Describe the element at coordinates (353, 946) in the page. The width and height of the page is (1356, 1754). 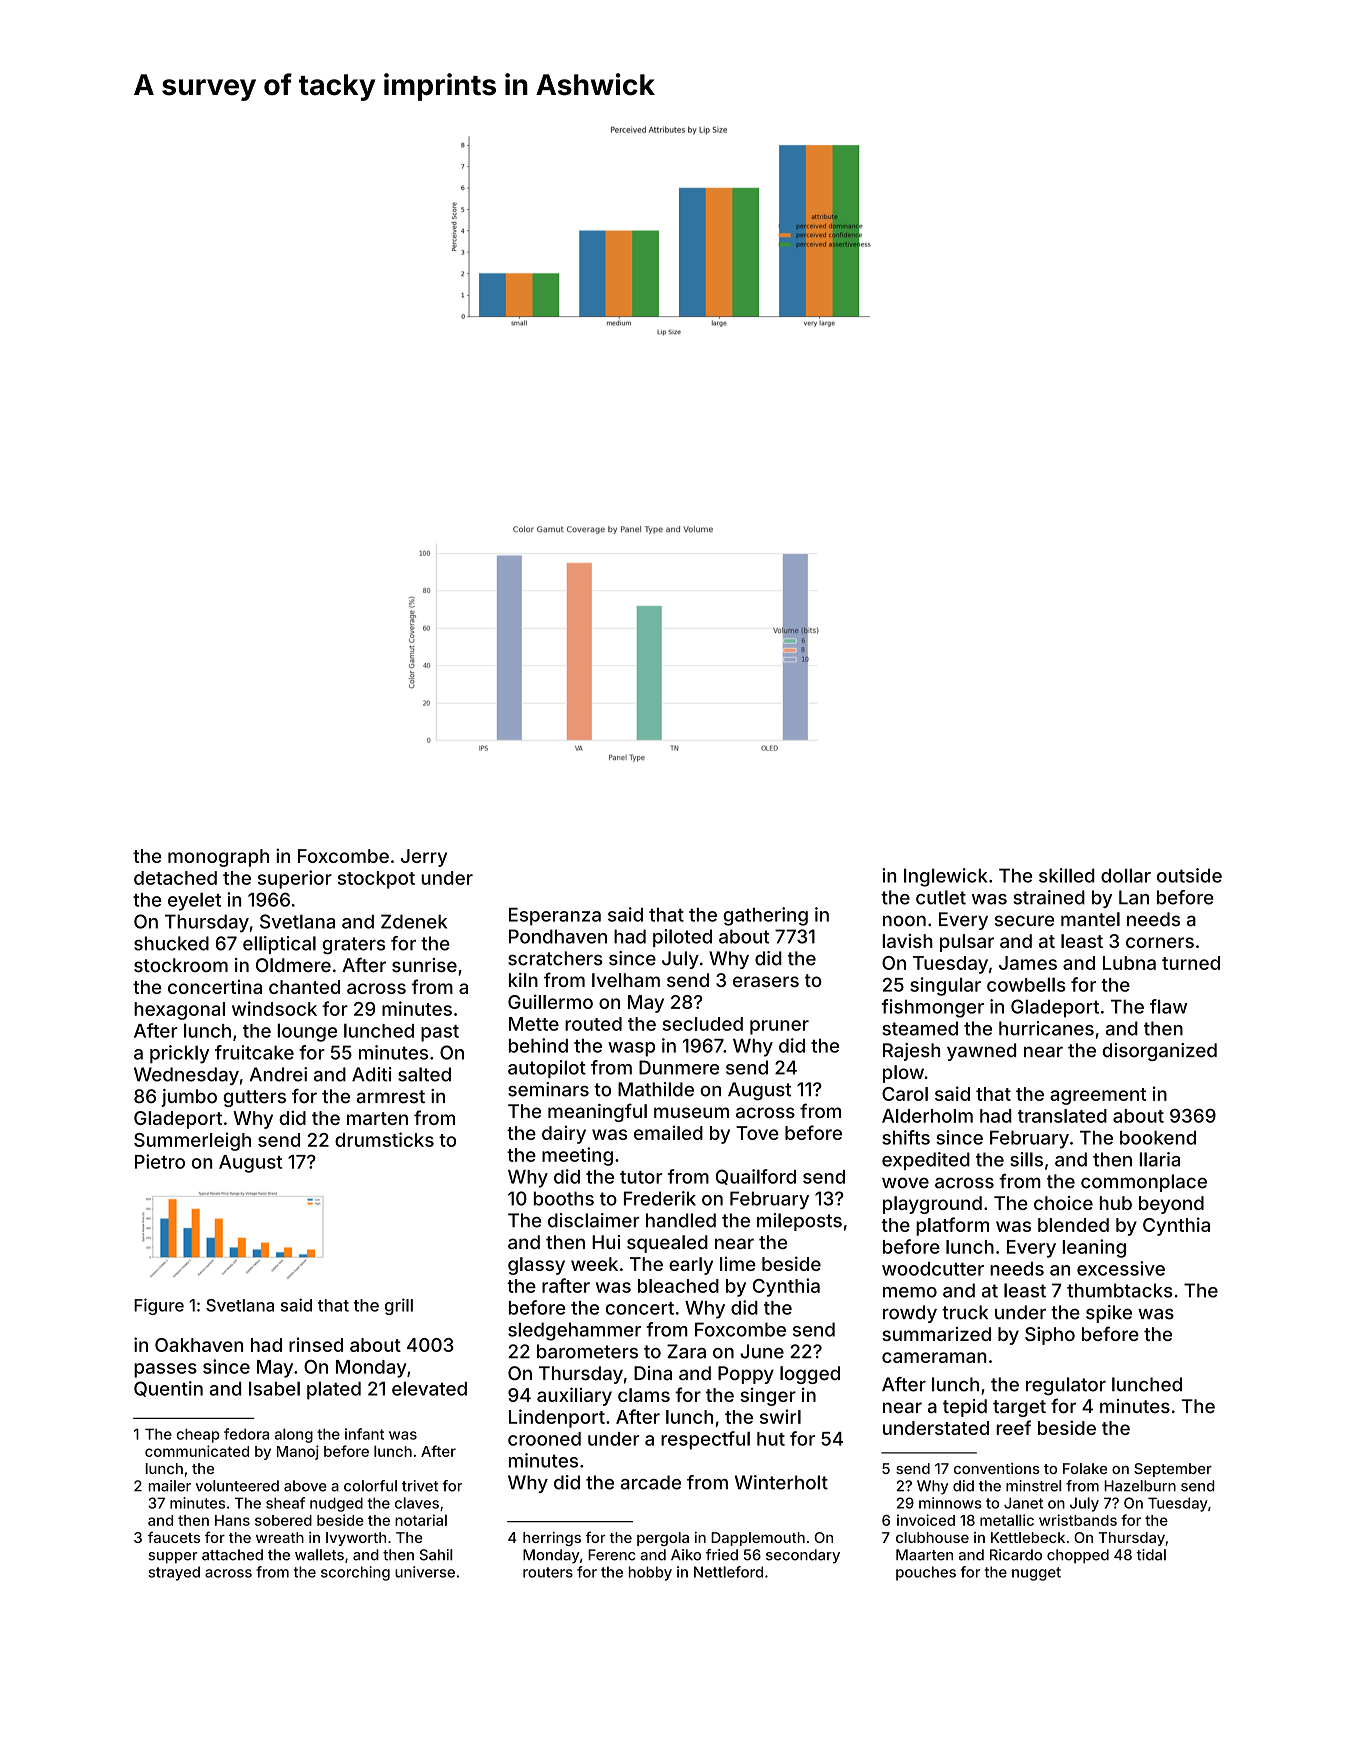
I see `graters` at that location.
